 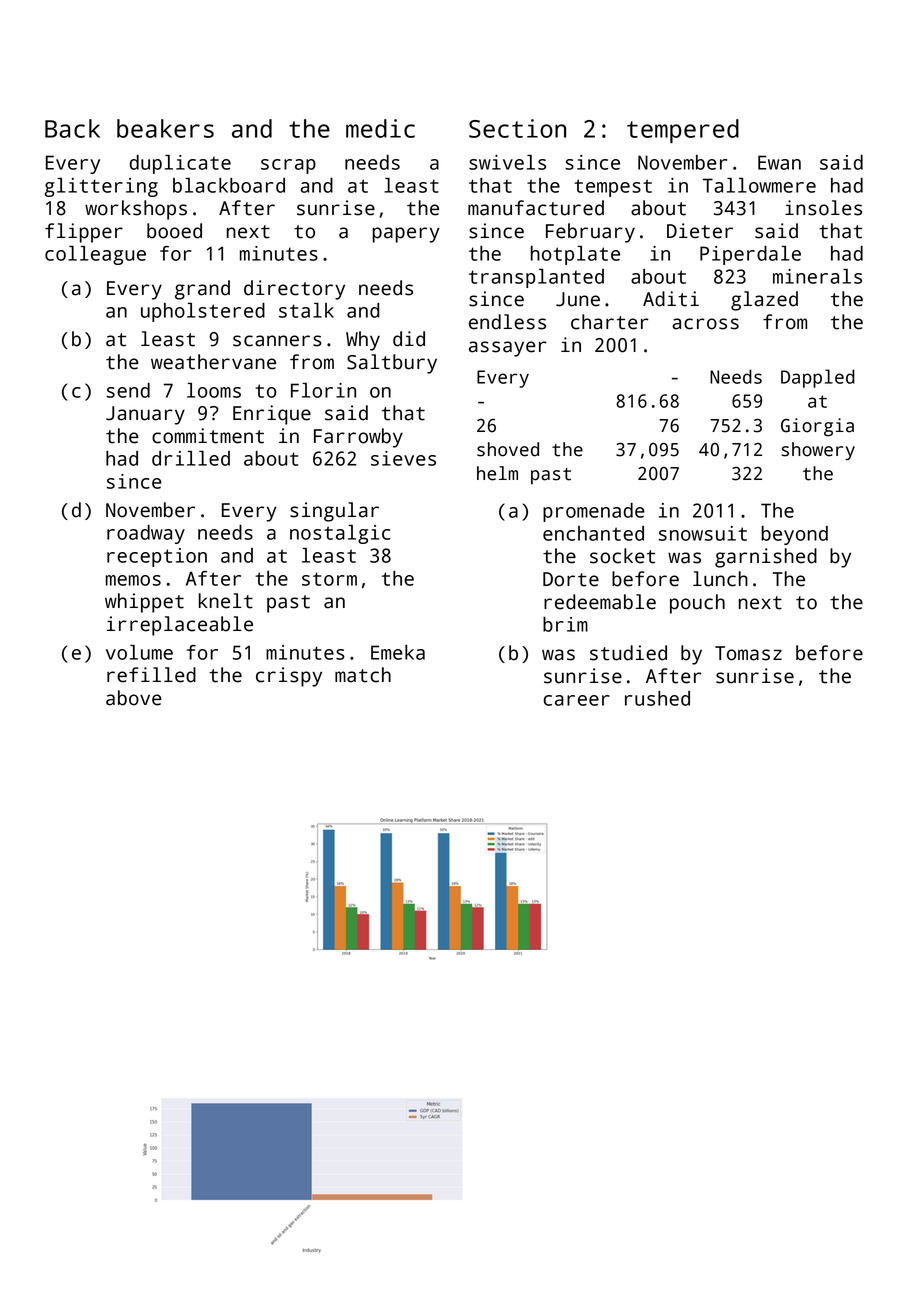 What do you see at coordinates (817, 427) in the image?
I see `Giorgia` at bounding box center [817, 427].
